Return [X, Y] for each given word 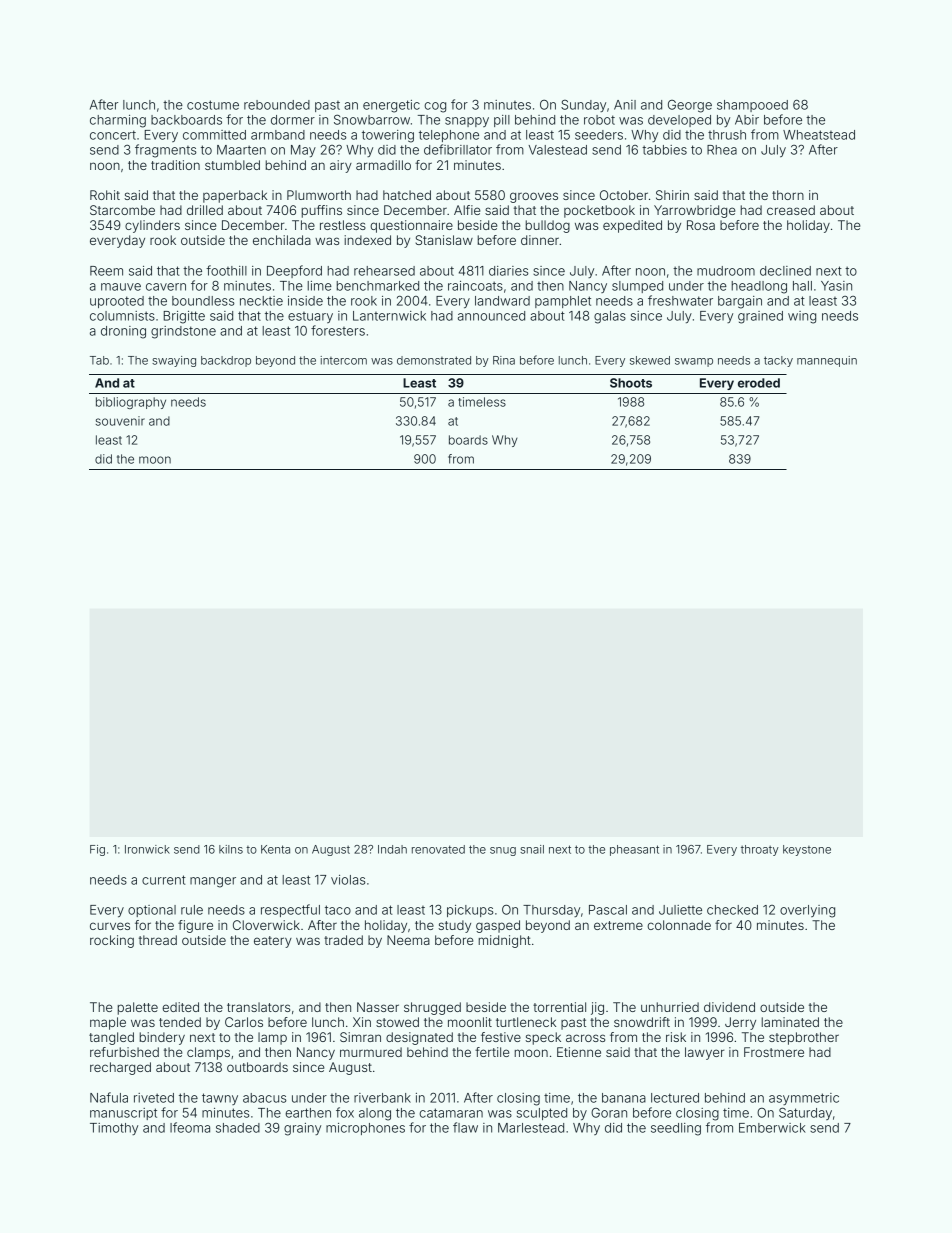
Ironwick [147, 849]
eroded [759, 383]
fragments [166, 151]
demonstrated [434, 360]
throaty [760, 850]
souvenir [120, 421]
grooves [534, 197]
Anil [625, 105]
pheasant [634, 850]
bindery [162, 1038]
